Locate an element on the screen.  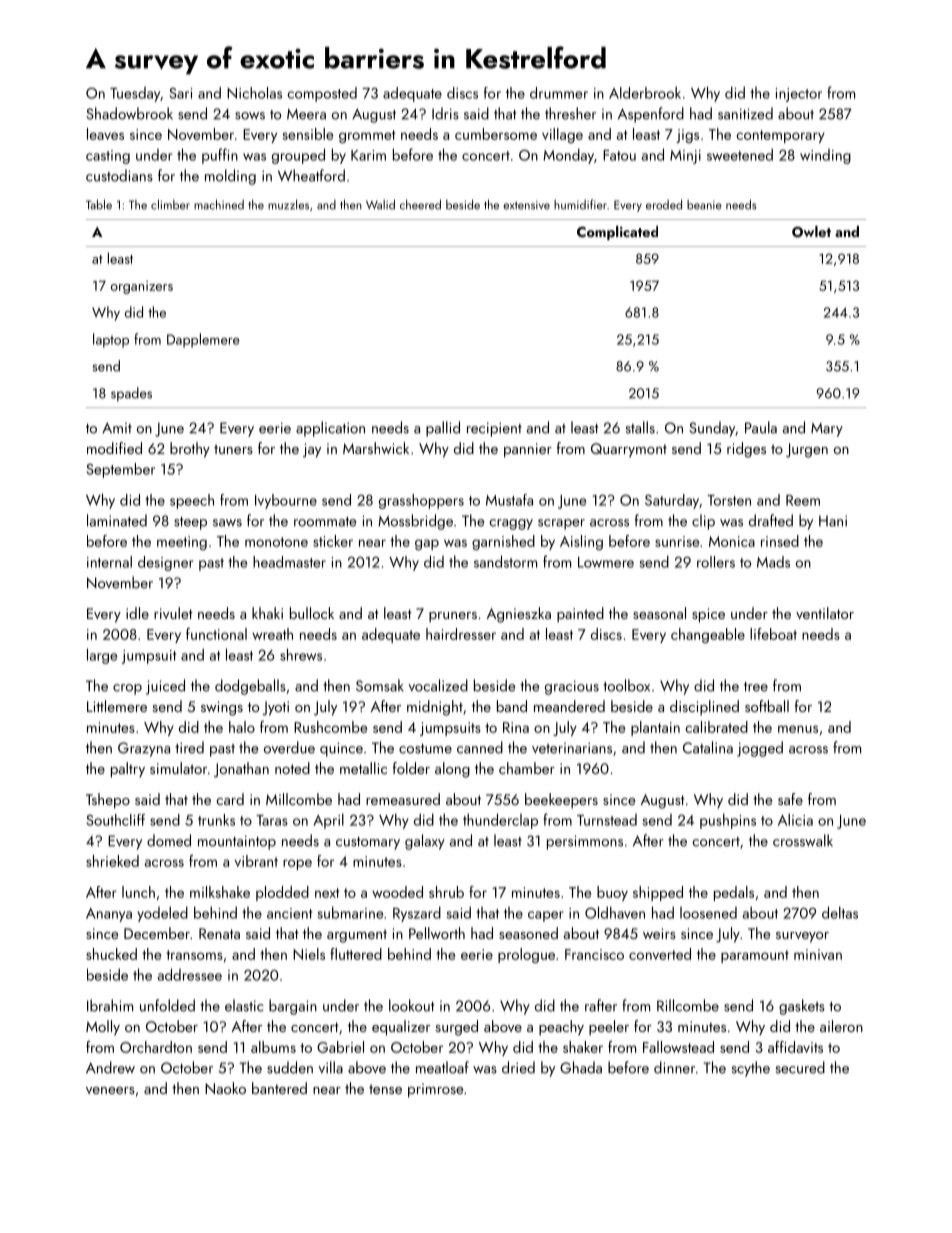
Sunday is located at coordinates (712, 429).
